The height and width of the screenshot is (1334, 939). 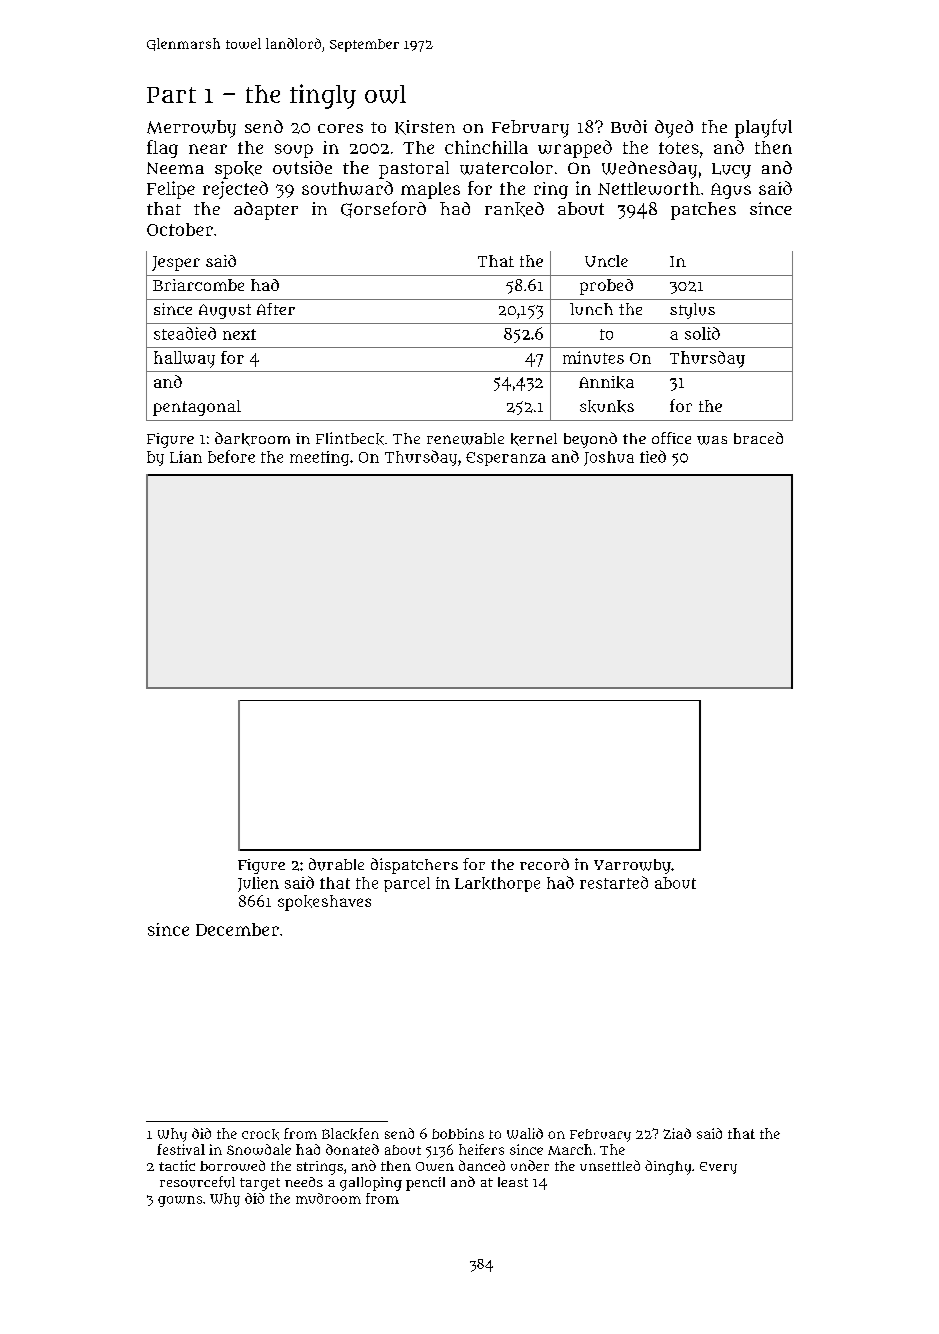 What do you see at coordinates (591, 309) in the screenshot?
I see `lunch` at bounding box center [591, 309].
